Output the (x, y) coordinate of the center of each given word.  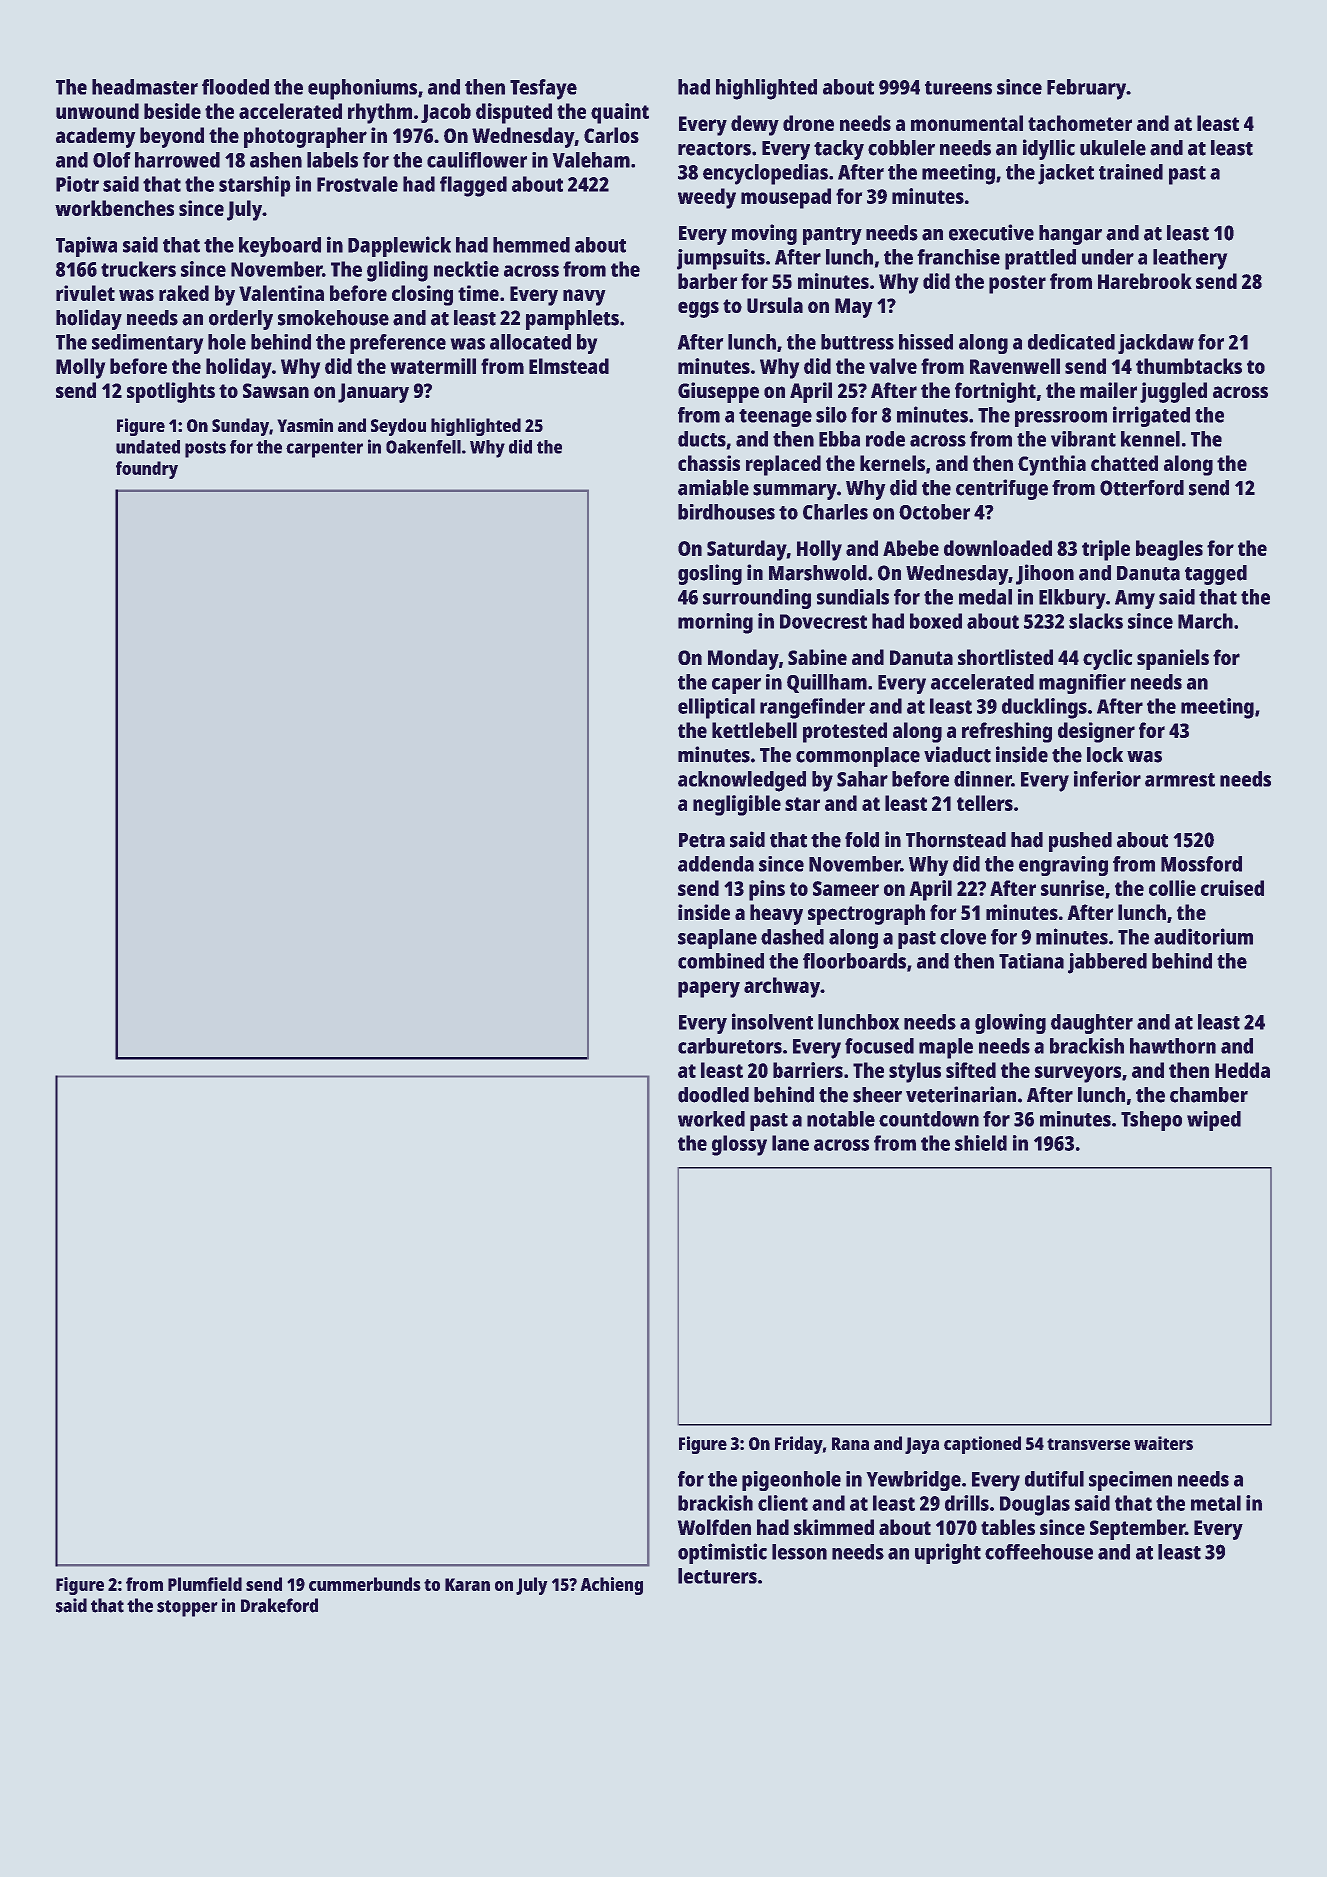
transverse (1088, 1444)
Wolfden (714, 1527)
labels (332, 160)
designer (1096, 732)
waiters (1163, 1443)
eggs (698, 309)
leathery (1190, 259)
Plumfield (205, 1584)
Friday (799, 1445)
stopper (187, 1608)
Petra (702, 840)
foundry (147, 470)
